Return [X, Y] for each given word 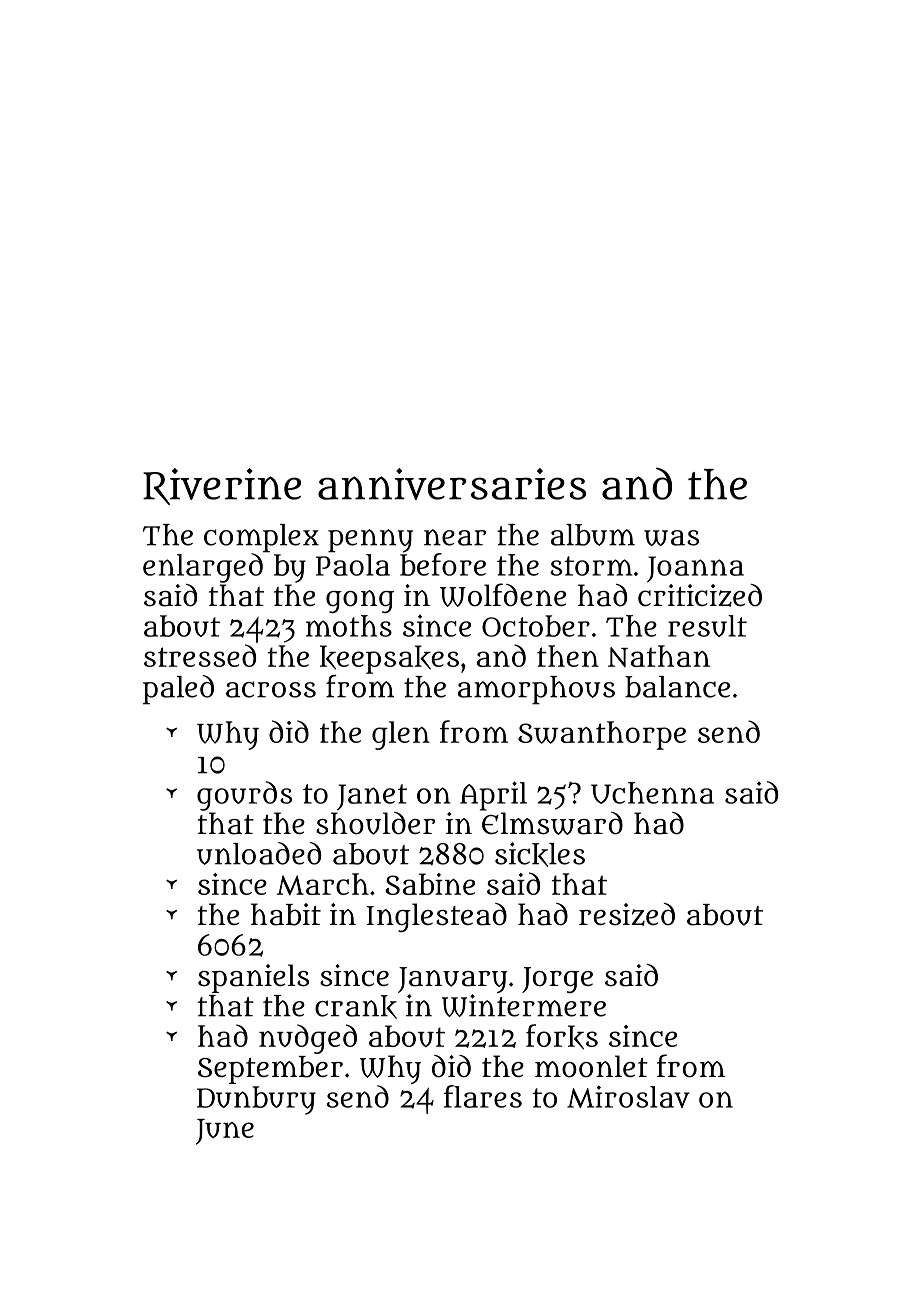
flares [483, 1096]
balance [677, 687]
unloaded [259, 853]
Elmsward [552, 823]
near [455, 537]
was [671, 538]
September [270, 1070]
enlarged [203, 568]
